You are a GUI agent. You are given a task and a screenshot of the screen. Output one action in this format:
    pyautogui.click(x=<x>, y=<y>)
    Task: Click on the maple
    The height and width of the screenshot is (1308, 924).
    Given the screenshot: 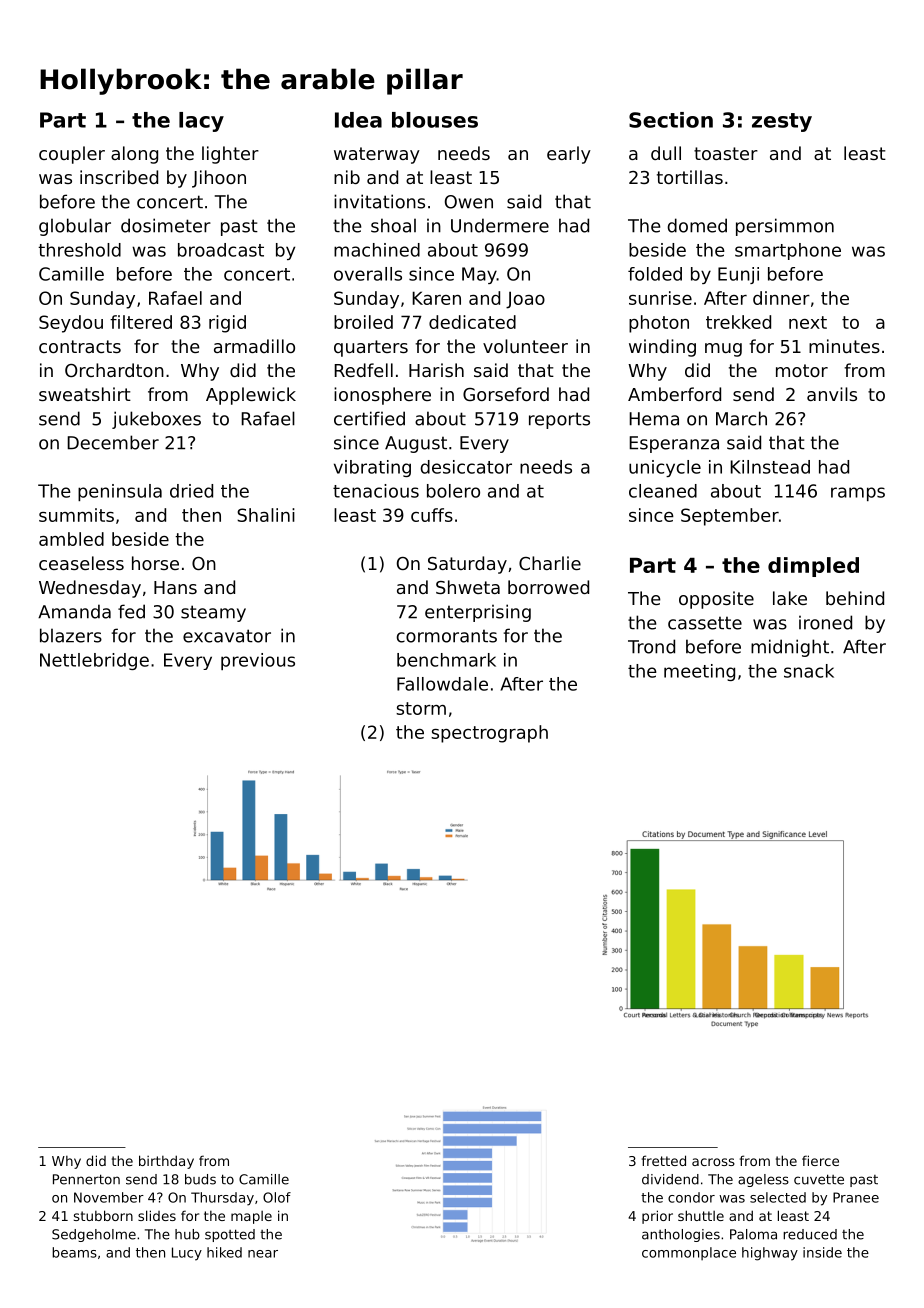 What is the action you would take?
    pyautogui.click(x=251, y=1217)
